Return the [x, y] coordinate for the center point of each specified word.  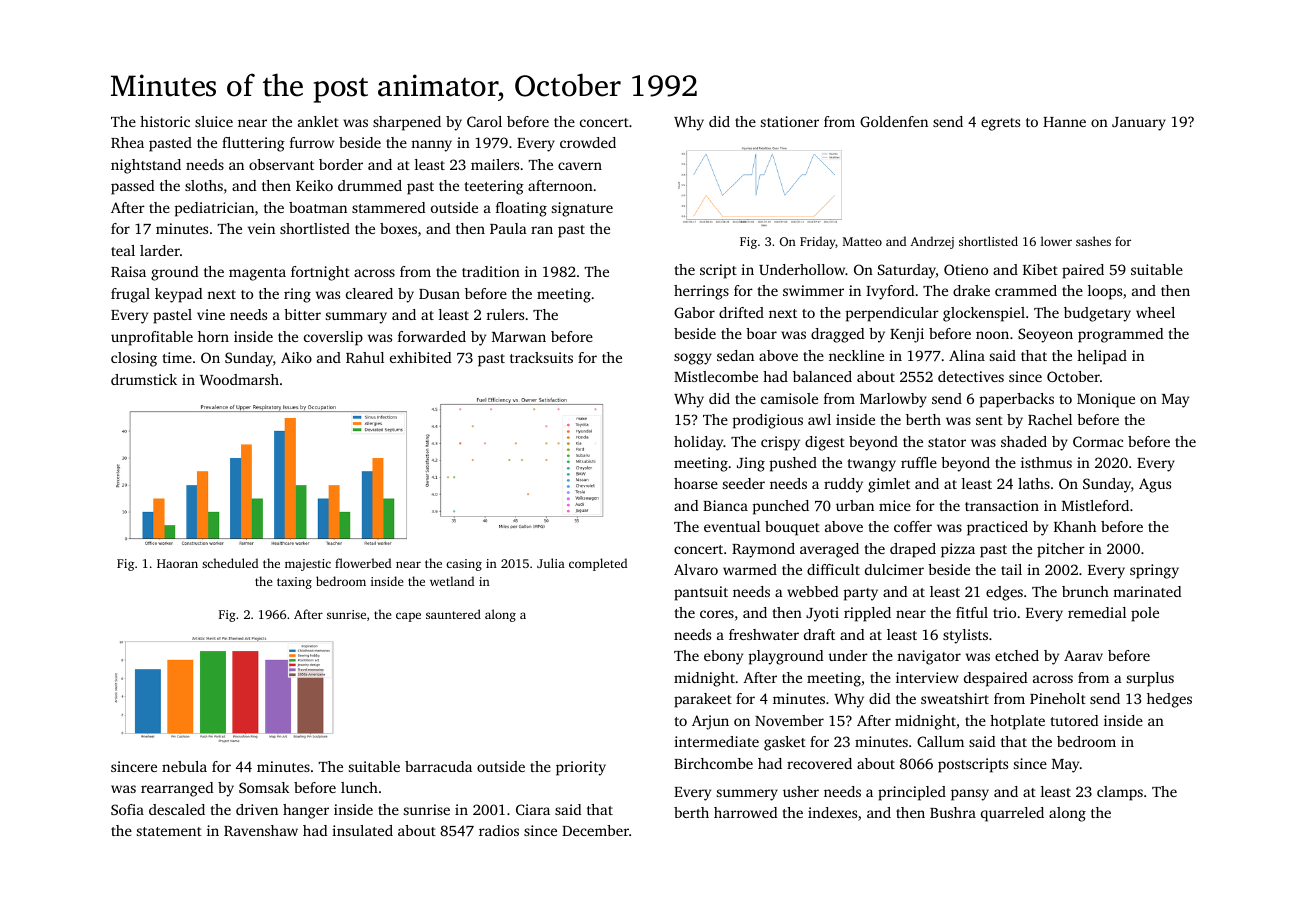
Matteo [862, 241]
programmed [1120, 335]
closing [134, 359]
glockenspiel [984, 314]
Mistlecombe [716, 376]
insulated [362, 830]
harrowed [745, 812]
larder [160, 250]
